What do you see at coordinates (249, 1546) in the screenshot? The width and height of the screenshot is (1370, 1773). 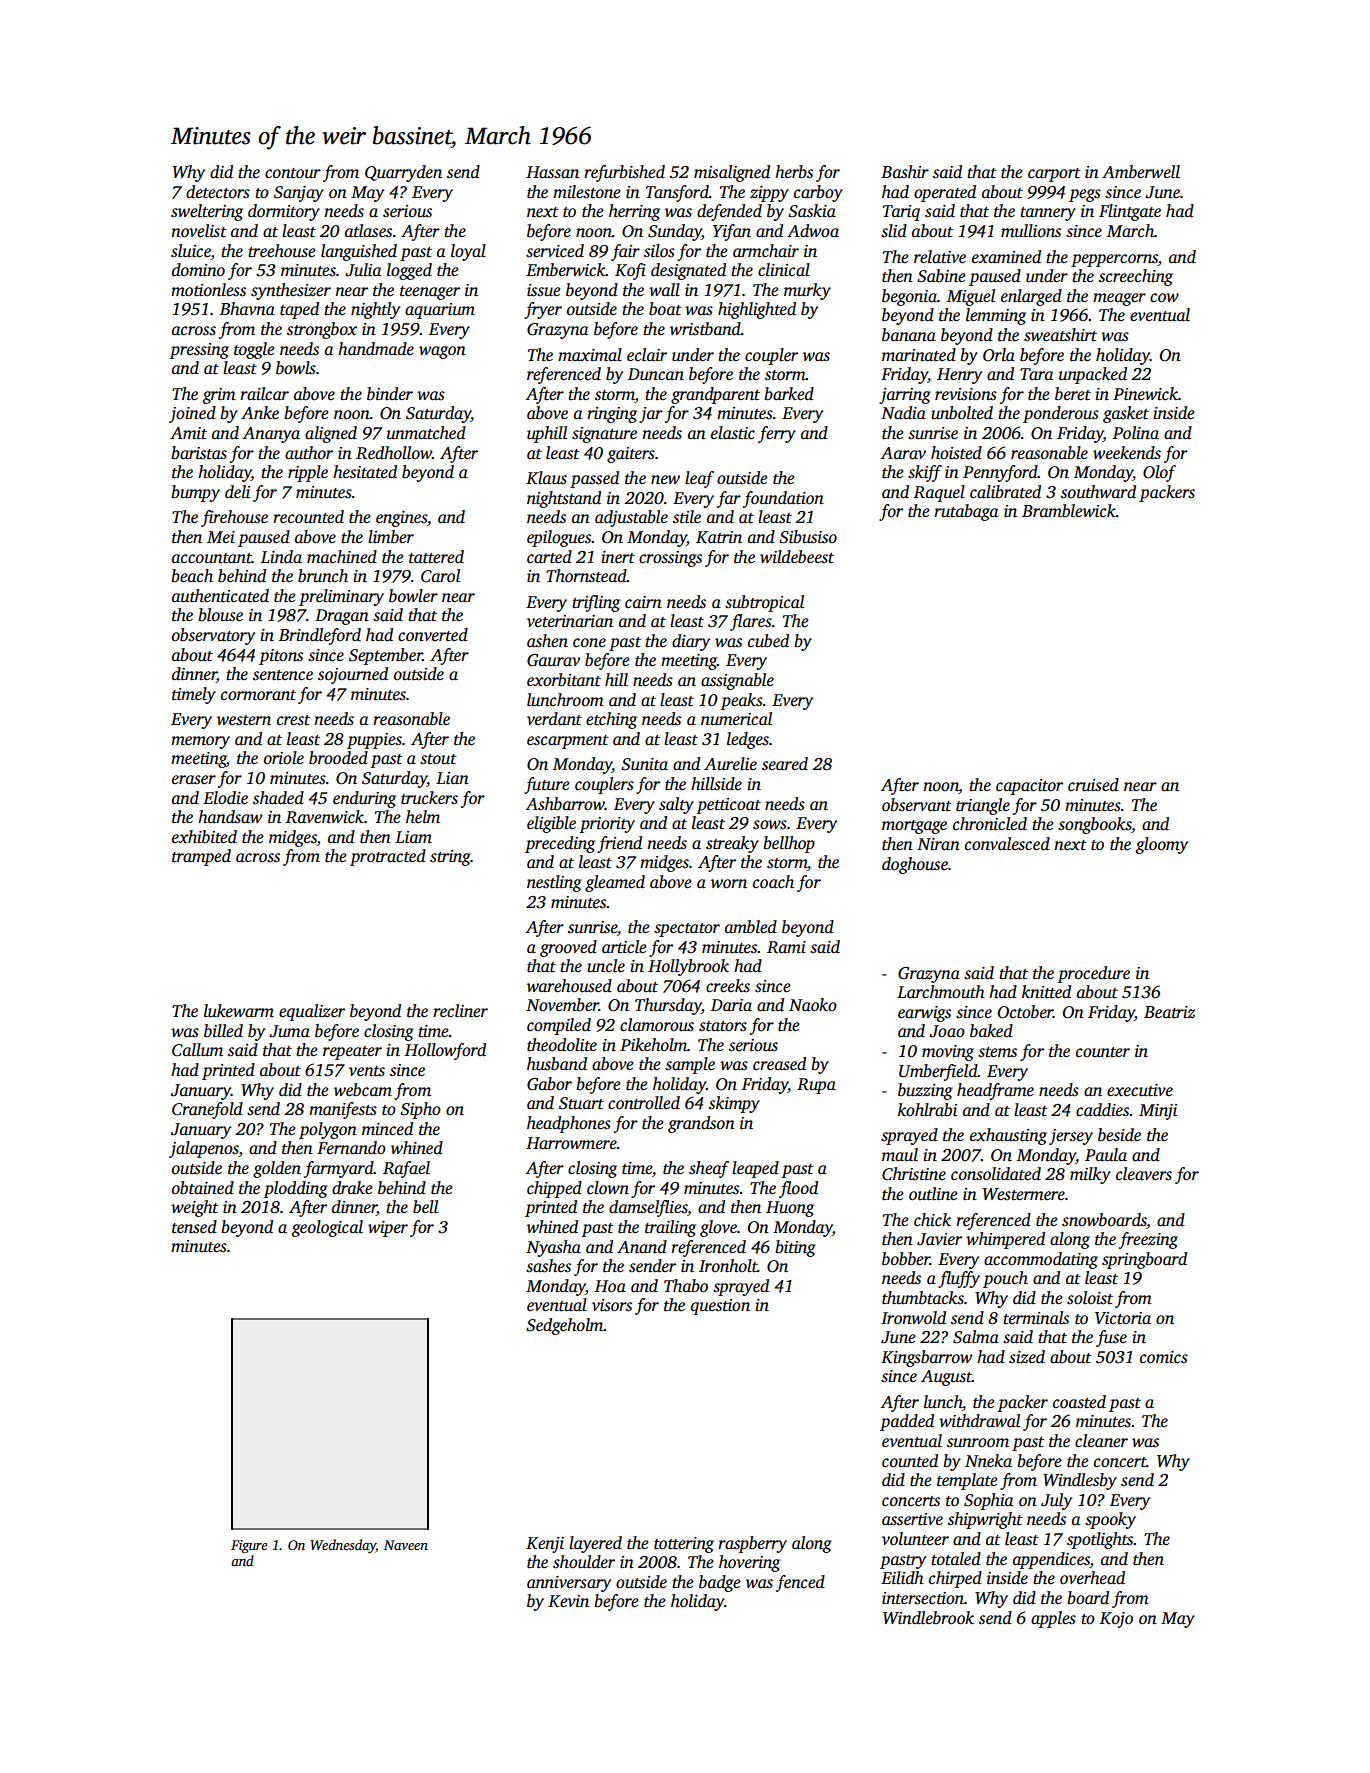 I see `Figure` at bounding box center [249, 1546].
